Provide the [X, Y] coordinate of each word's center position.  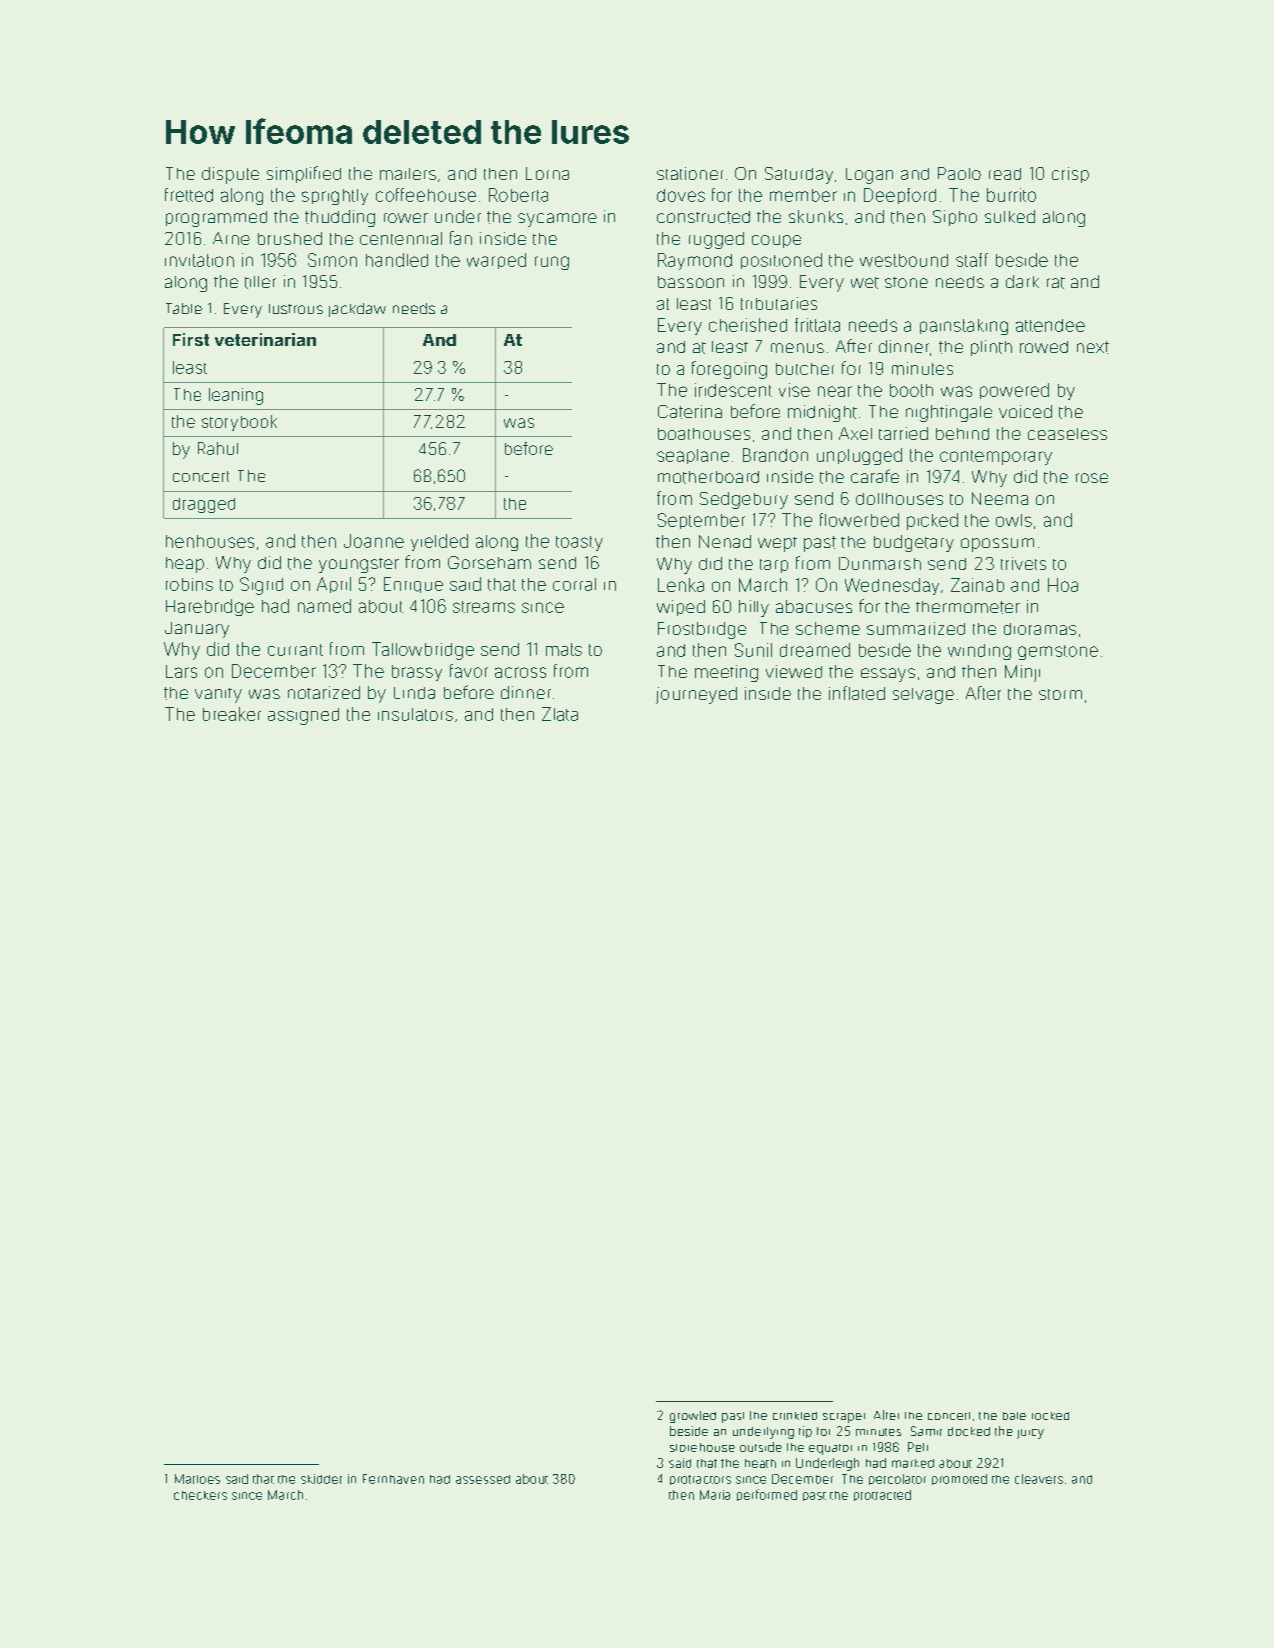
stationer [690, 173]
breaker [232, 714]
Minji [1022, 673]
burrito [1011, 195]
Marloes [197, 1479]
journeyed [696, 695]
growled [693, 1417]
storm [1060, 694]
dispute [230, 175]
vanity [218, 695]
